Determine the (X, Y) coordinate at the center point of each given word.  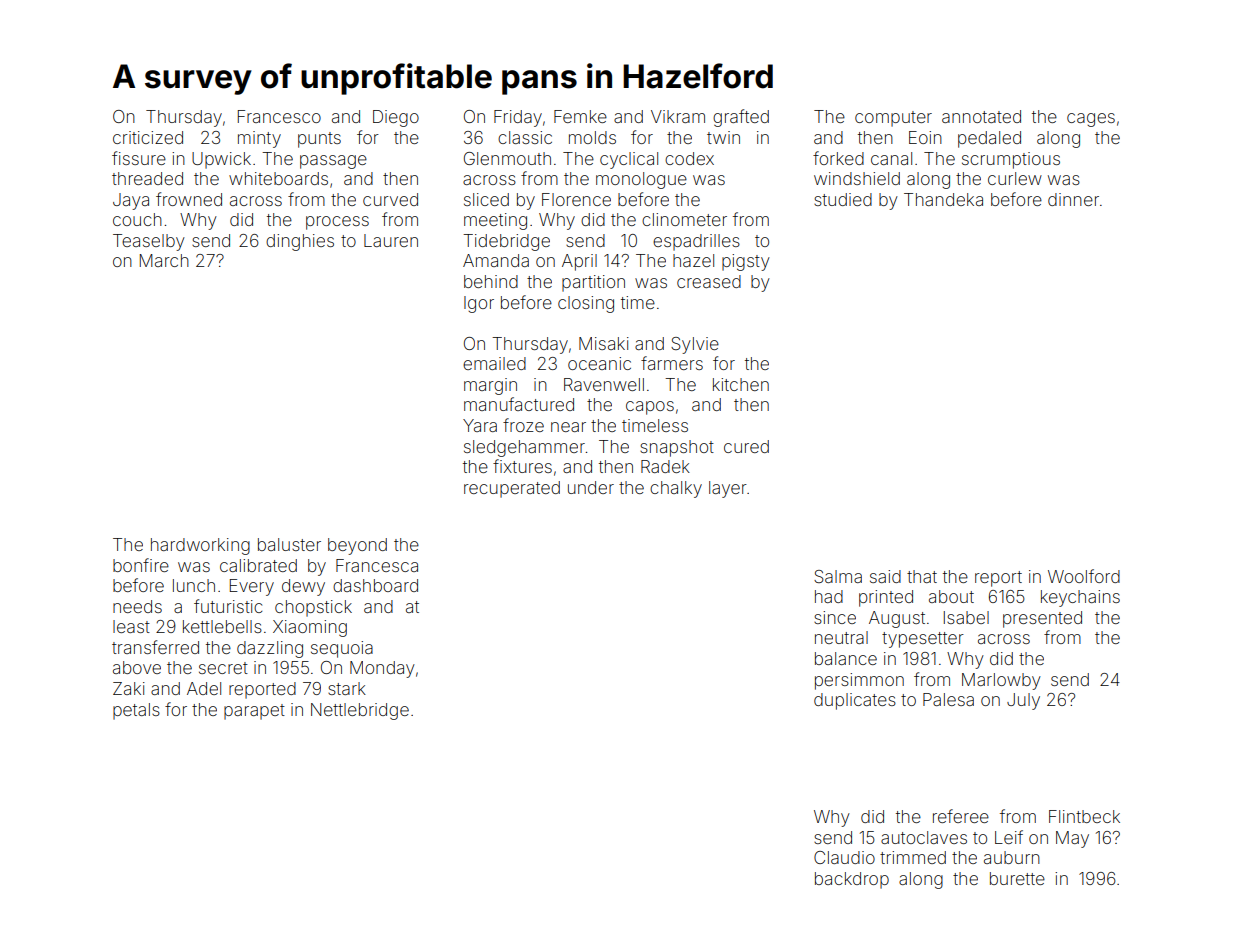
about (951, 596)
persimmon (859, 681)
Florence (576, 199)
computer (893, 119)
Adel (204, 688)
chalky (676, 489)
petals (136, 711)
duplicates (855, 701)
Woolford (1084, 576)
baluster (289, 544)
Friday (518, 118)
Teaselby (149, 242)
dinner (1073, 199)
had (829, 596)
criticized (148, 137)
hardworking (200, 546)
